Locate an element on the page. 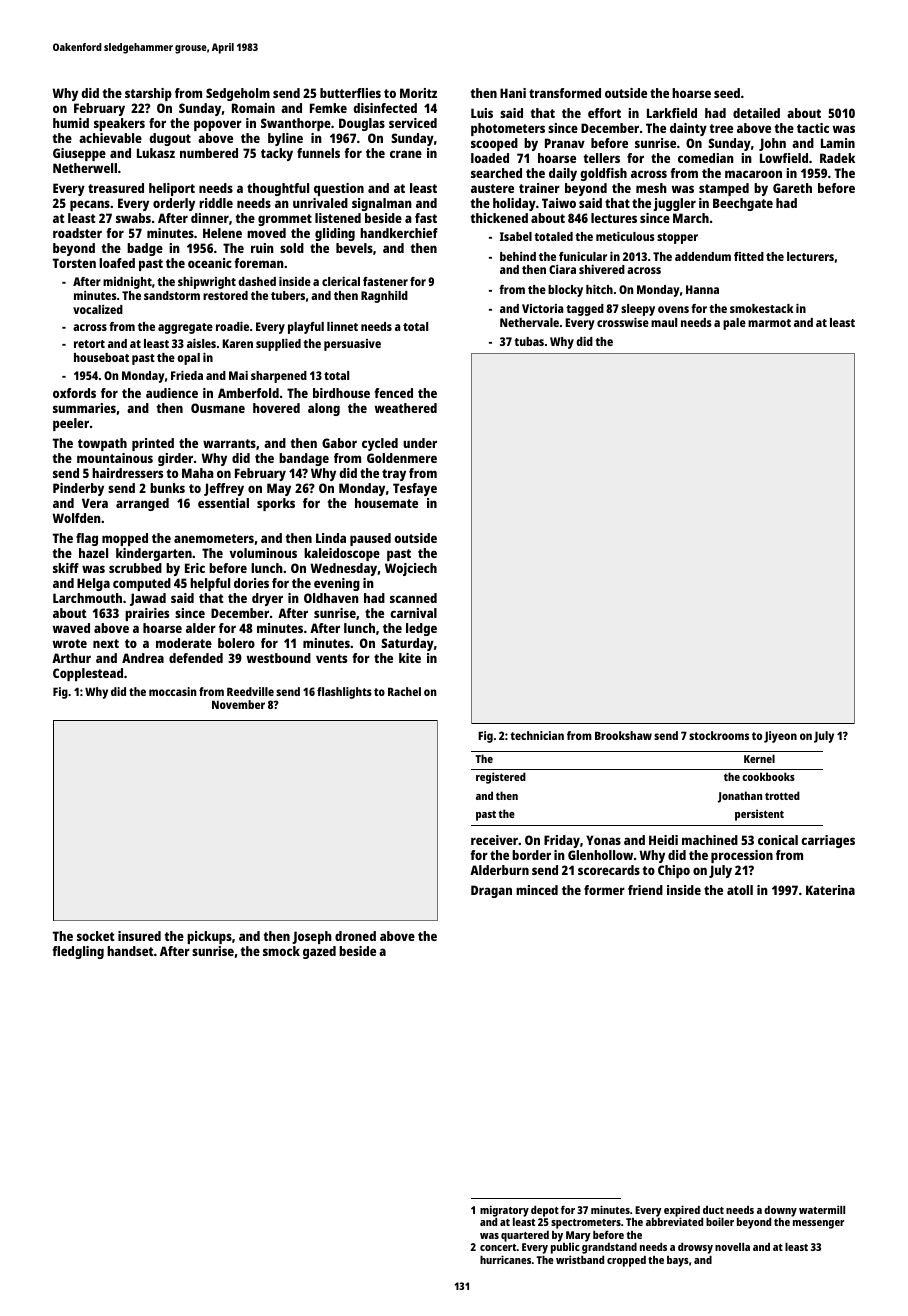 This document has width=908, height=1316. pickups is located at coordinates (209, 937).
